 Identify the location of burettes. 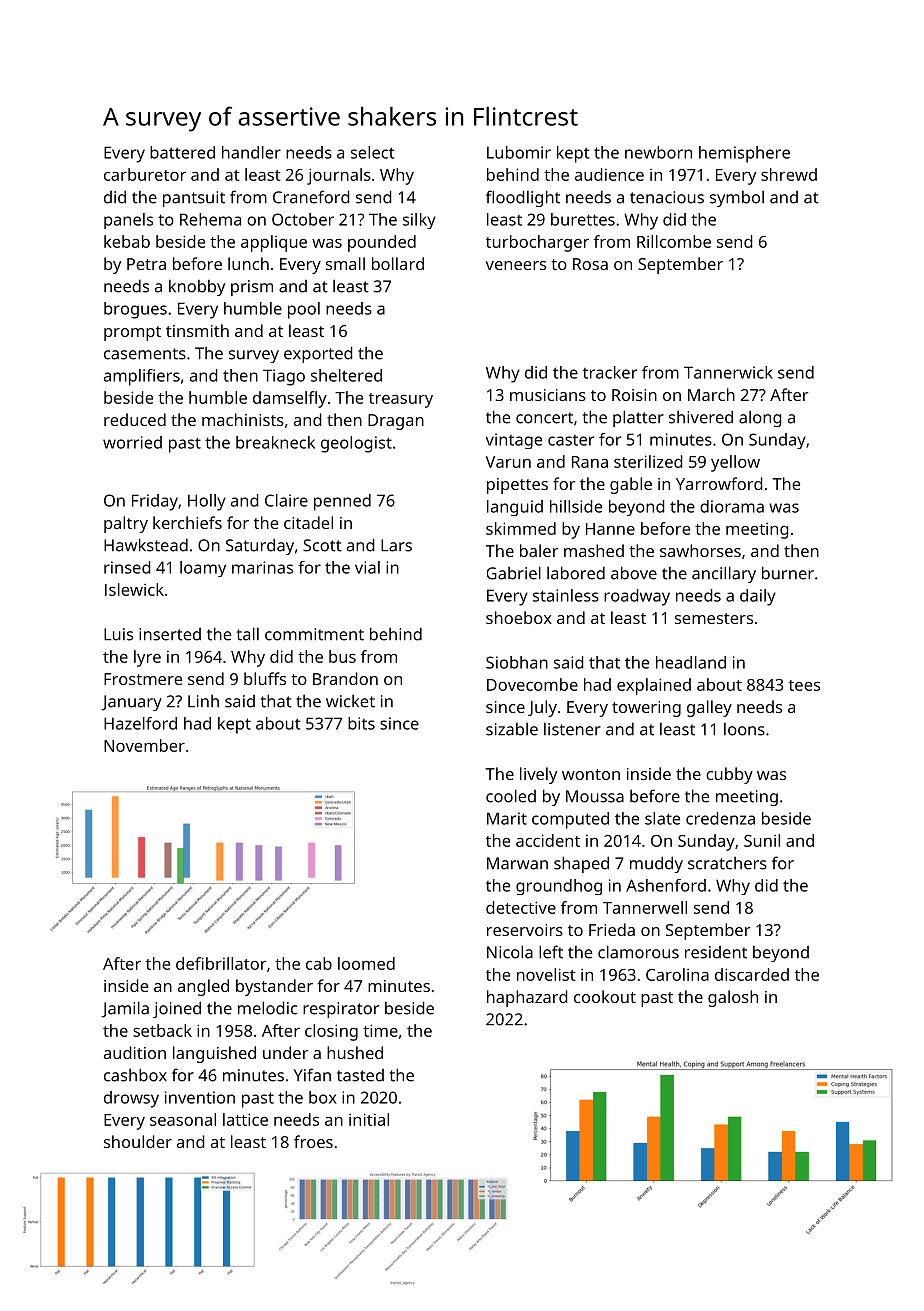
(583, 219).
